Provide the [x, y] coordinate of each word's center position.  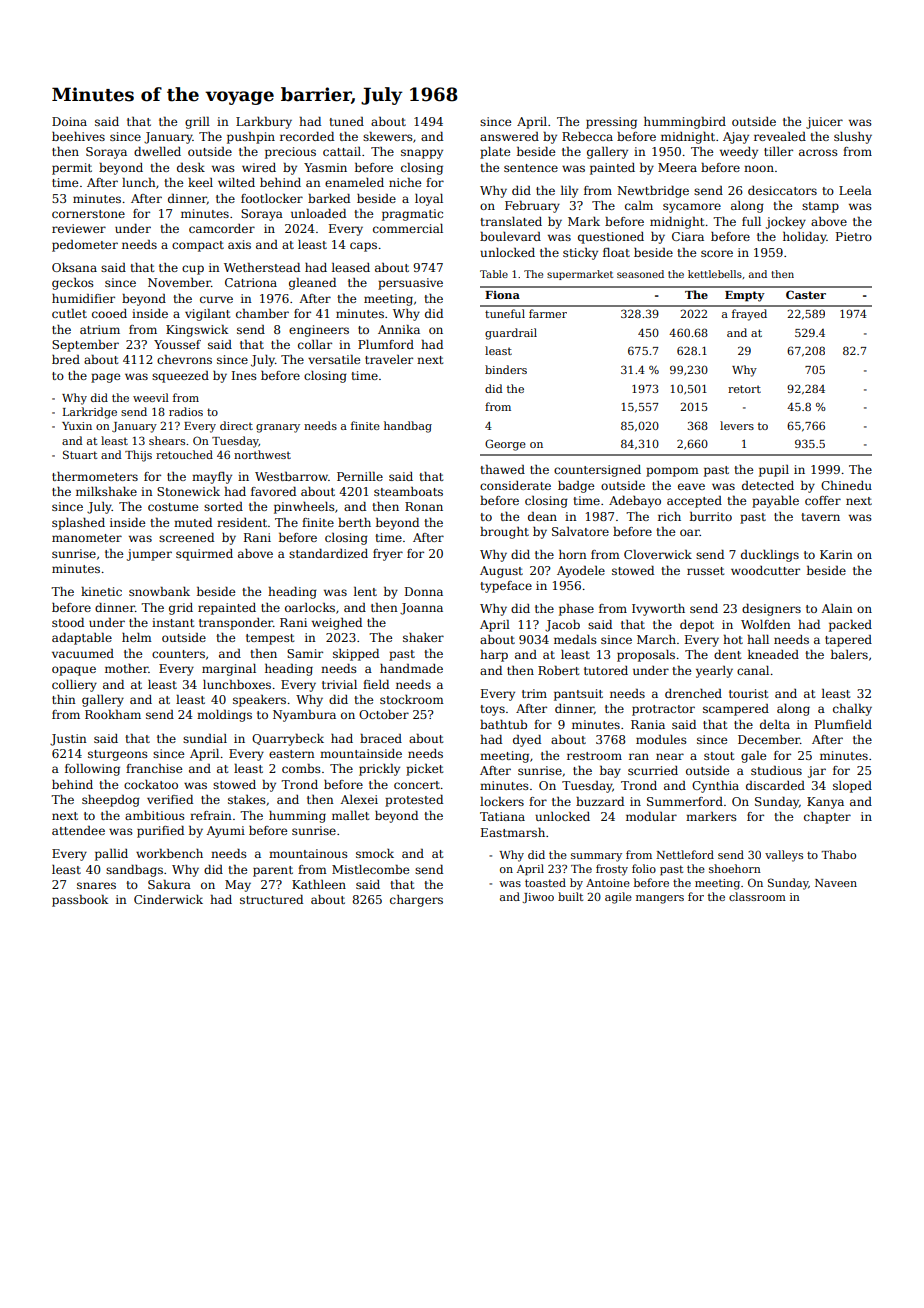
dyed [527, 741]
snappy [422, 154]
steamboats [408, 491]
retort [744, 389]
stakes [247, 799]
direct [236, 425]
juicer [824, 123]
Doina [69, 121]
